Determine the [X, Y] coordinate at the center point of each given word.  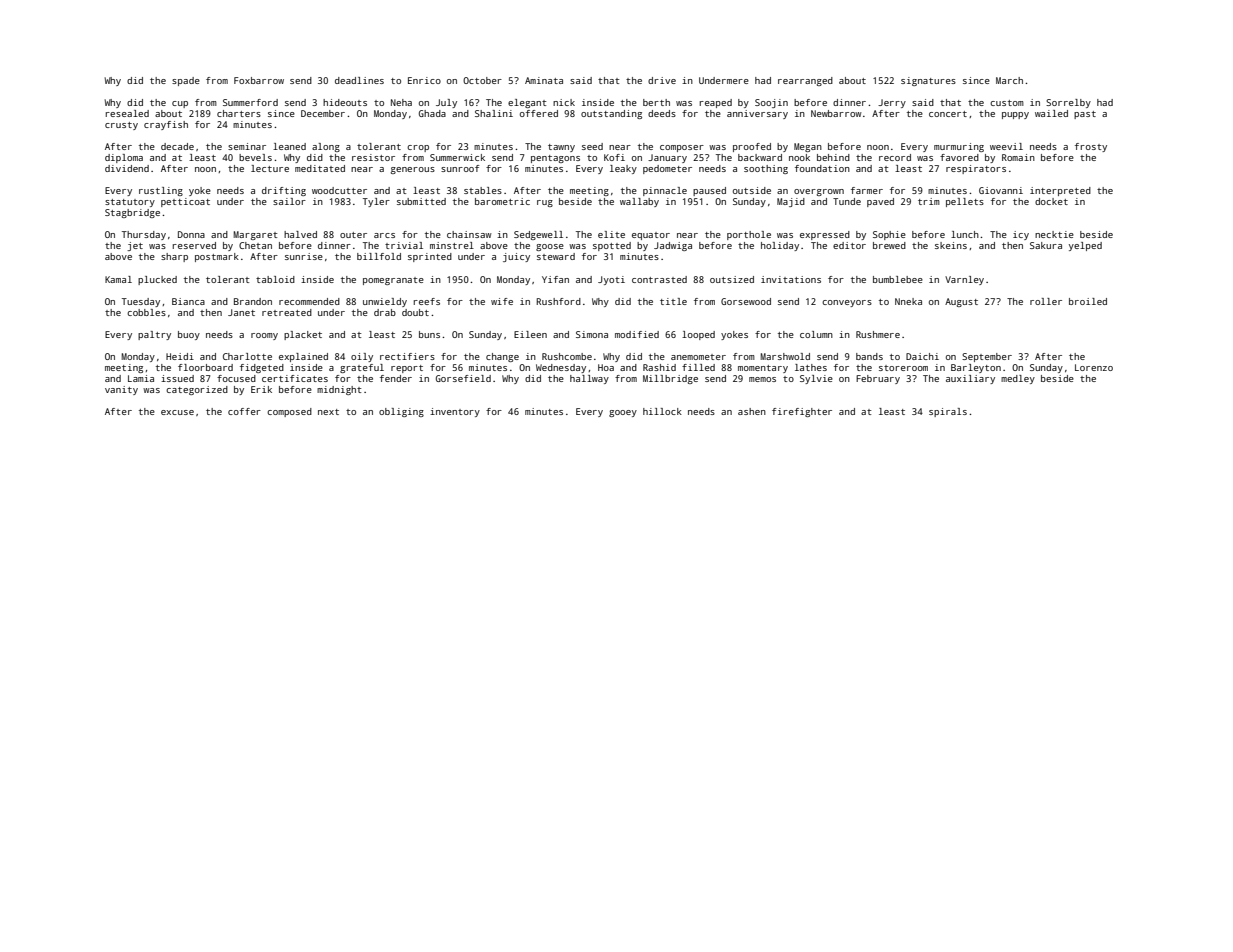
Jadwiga [673, 246]
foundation [822, 168]
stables [483, 190]
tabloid [275, 279]
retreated [287, 312]
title [673, 301]
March [1009, 80]
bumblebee [898, 279]
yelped [1085, 246]
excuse [177, 412]
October [482, 80]
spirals [948, 412]
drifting [284, 191]
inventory [455, 412]
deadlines [359, 80]
